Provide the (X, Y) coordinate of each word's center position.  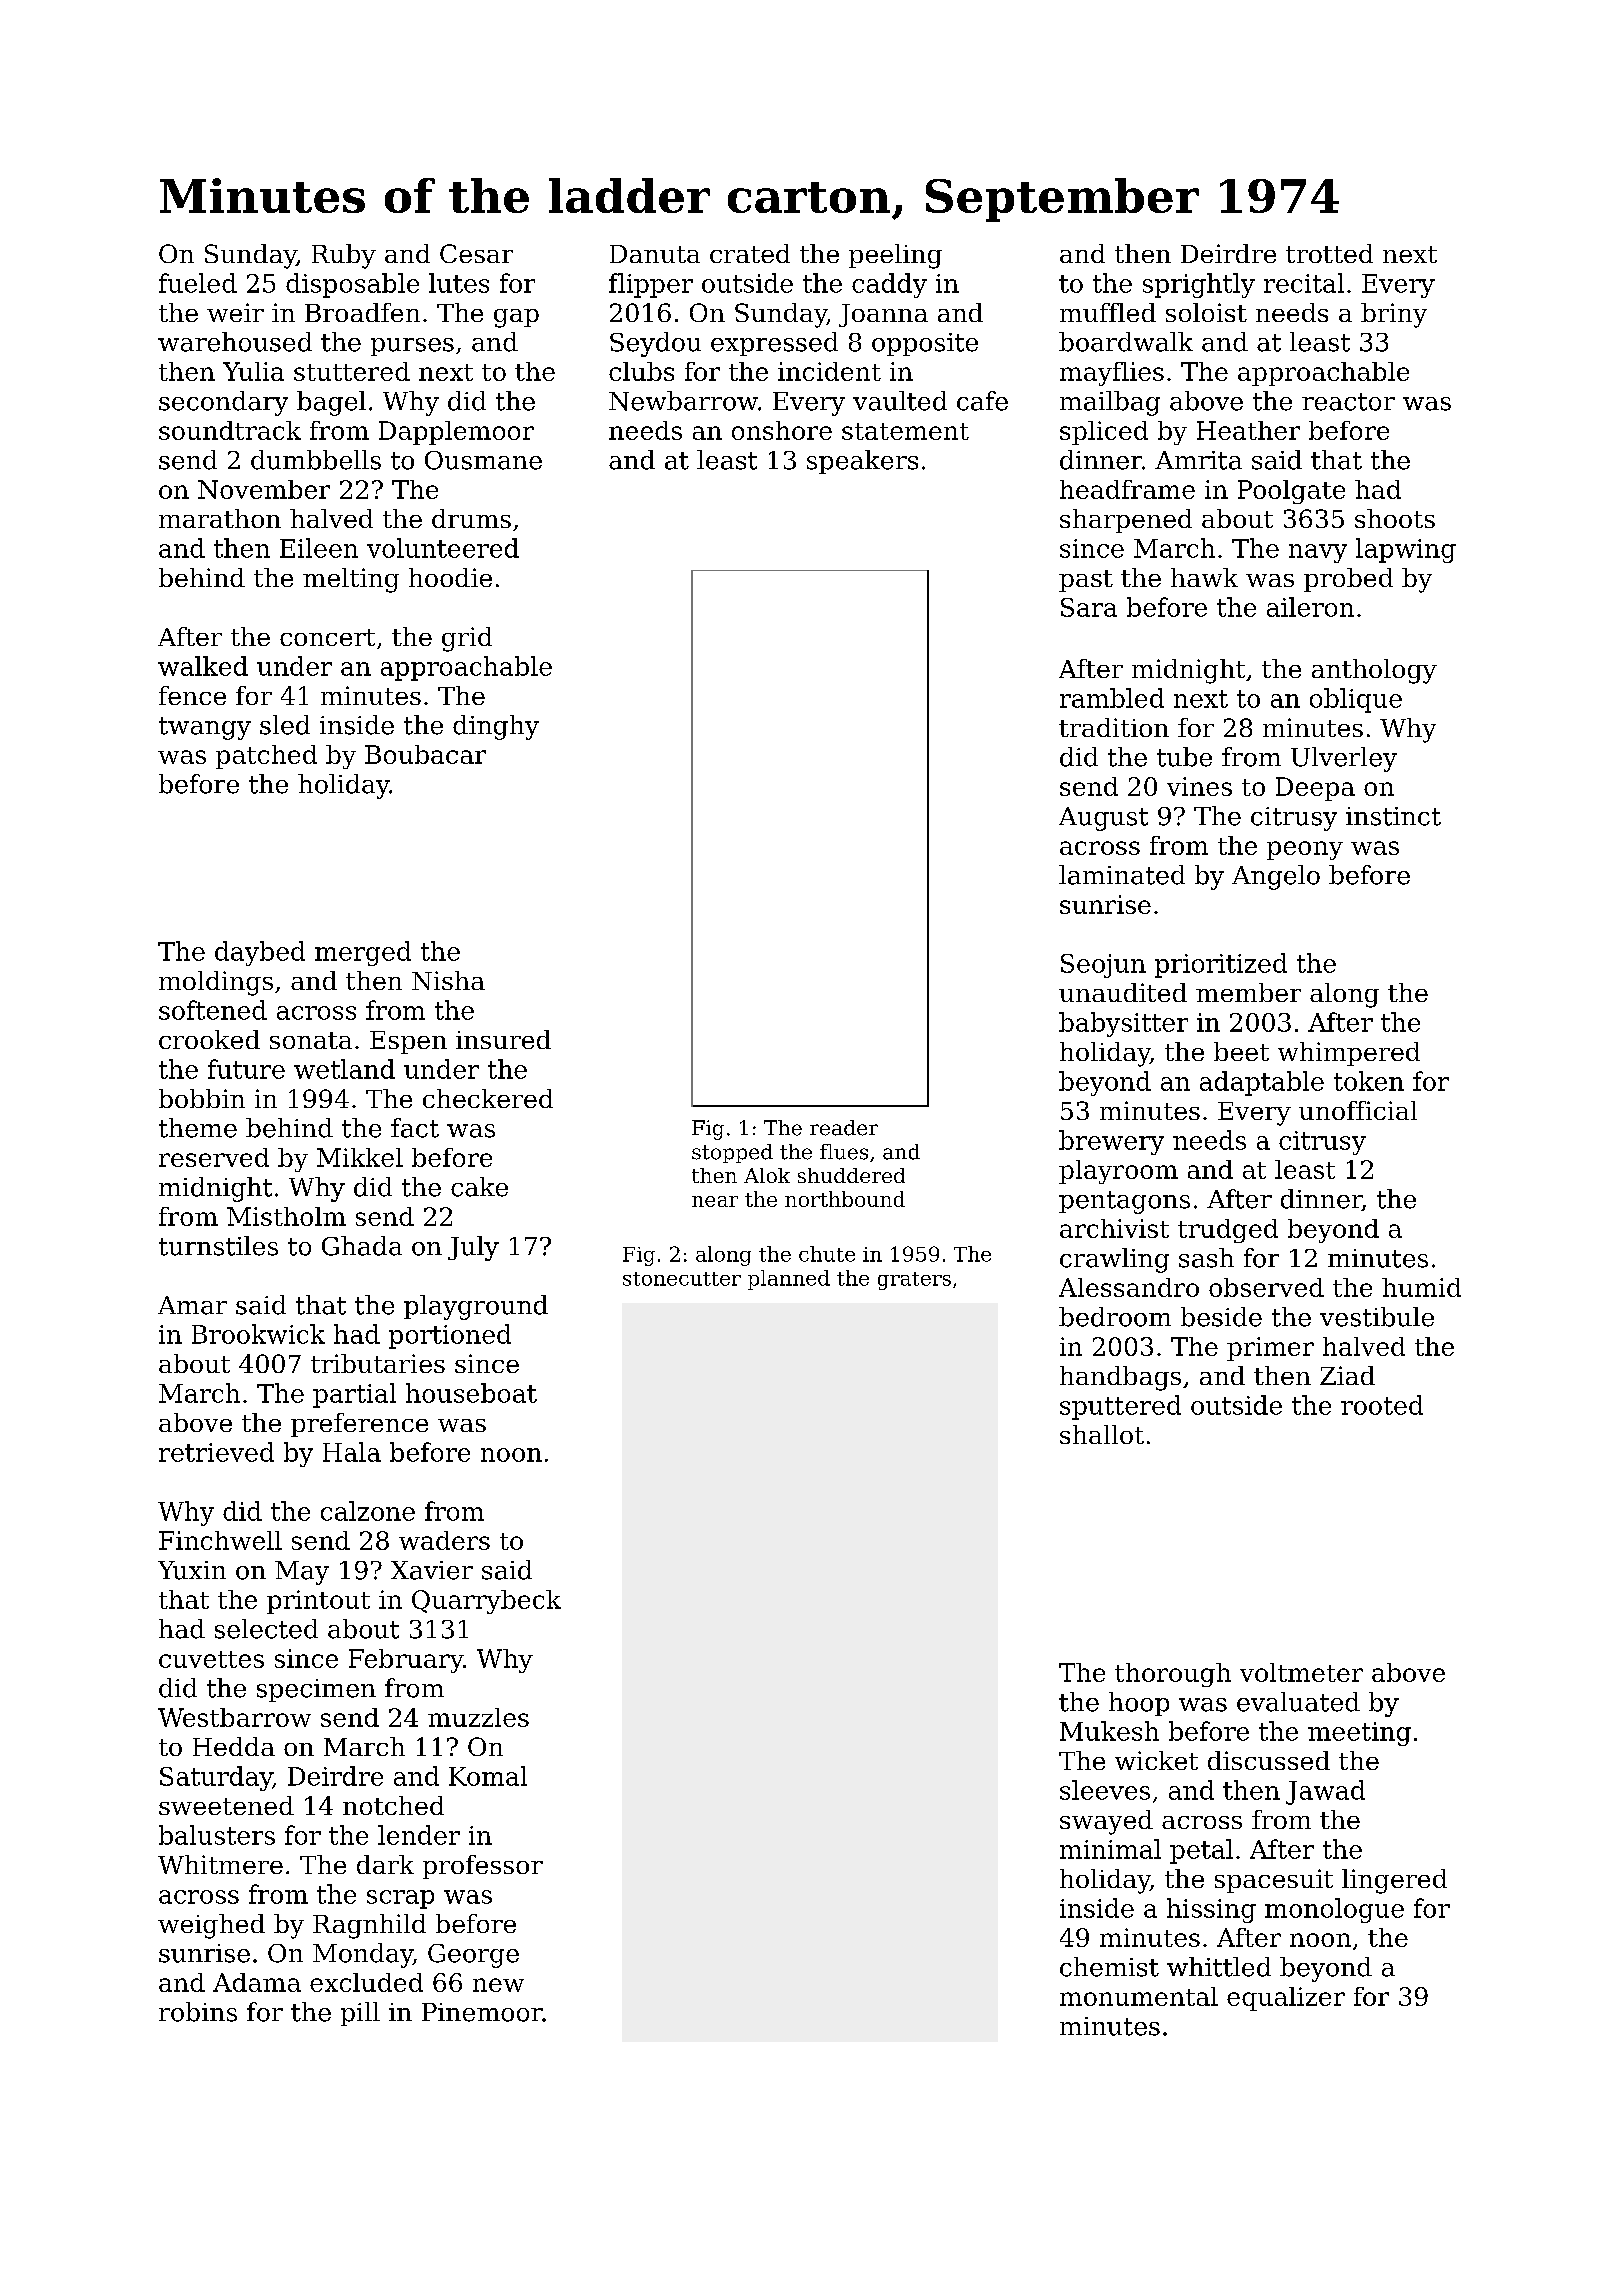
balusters (217, 1835)
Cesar (476, 253)
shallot (1102, 1434)
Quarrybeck (486, 1602)
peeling (895, 256)
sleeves (1105, 1790)
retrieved (216, 1452)
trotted (1329, 253)
